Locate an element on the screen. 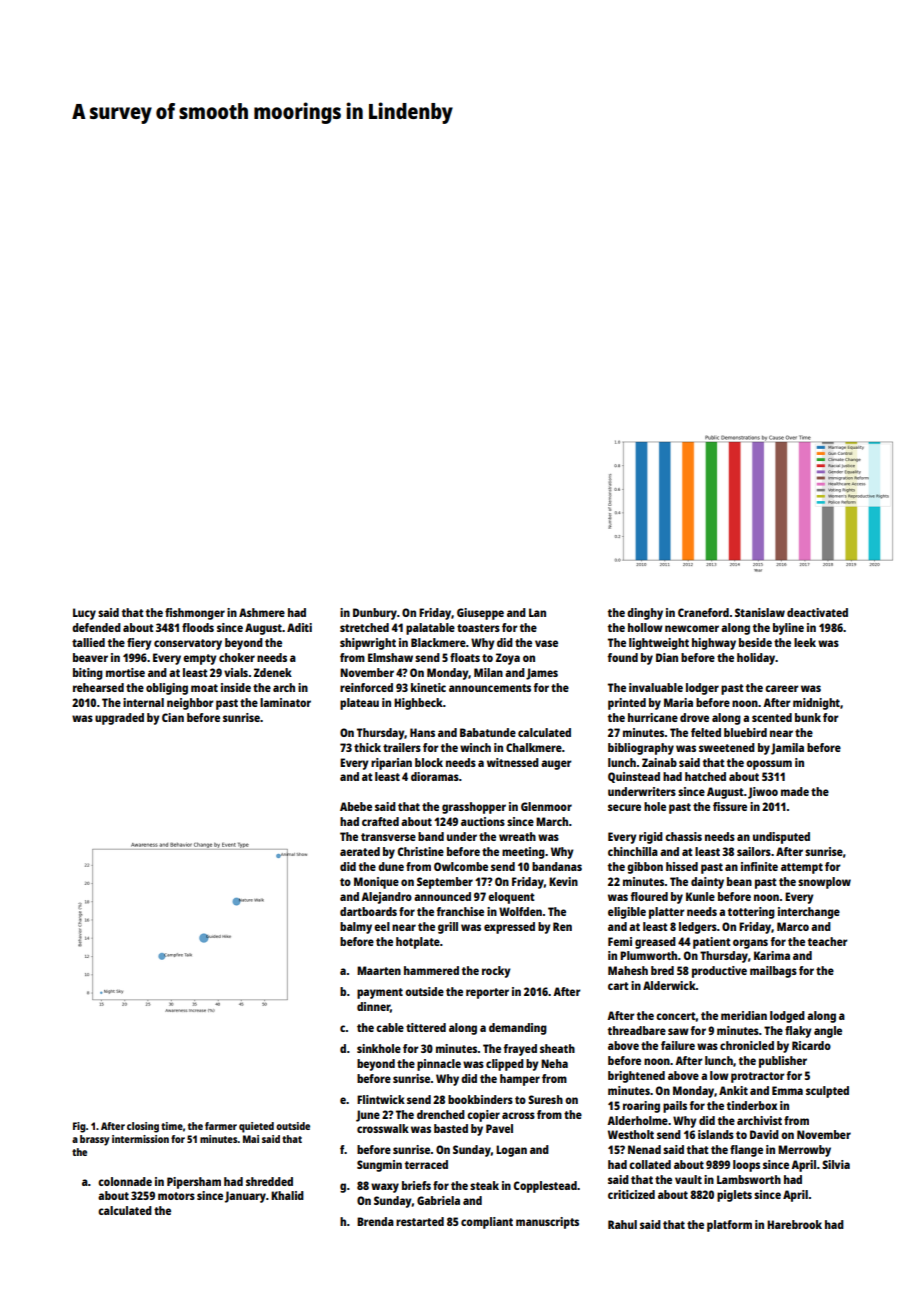 Image resolution: width=924 pixels, height=1308 pixels. undisputed is located at coordinates (781, 838).
